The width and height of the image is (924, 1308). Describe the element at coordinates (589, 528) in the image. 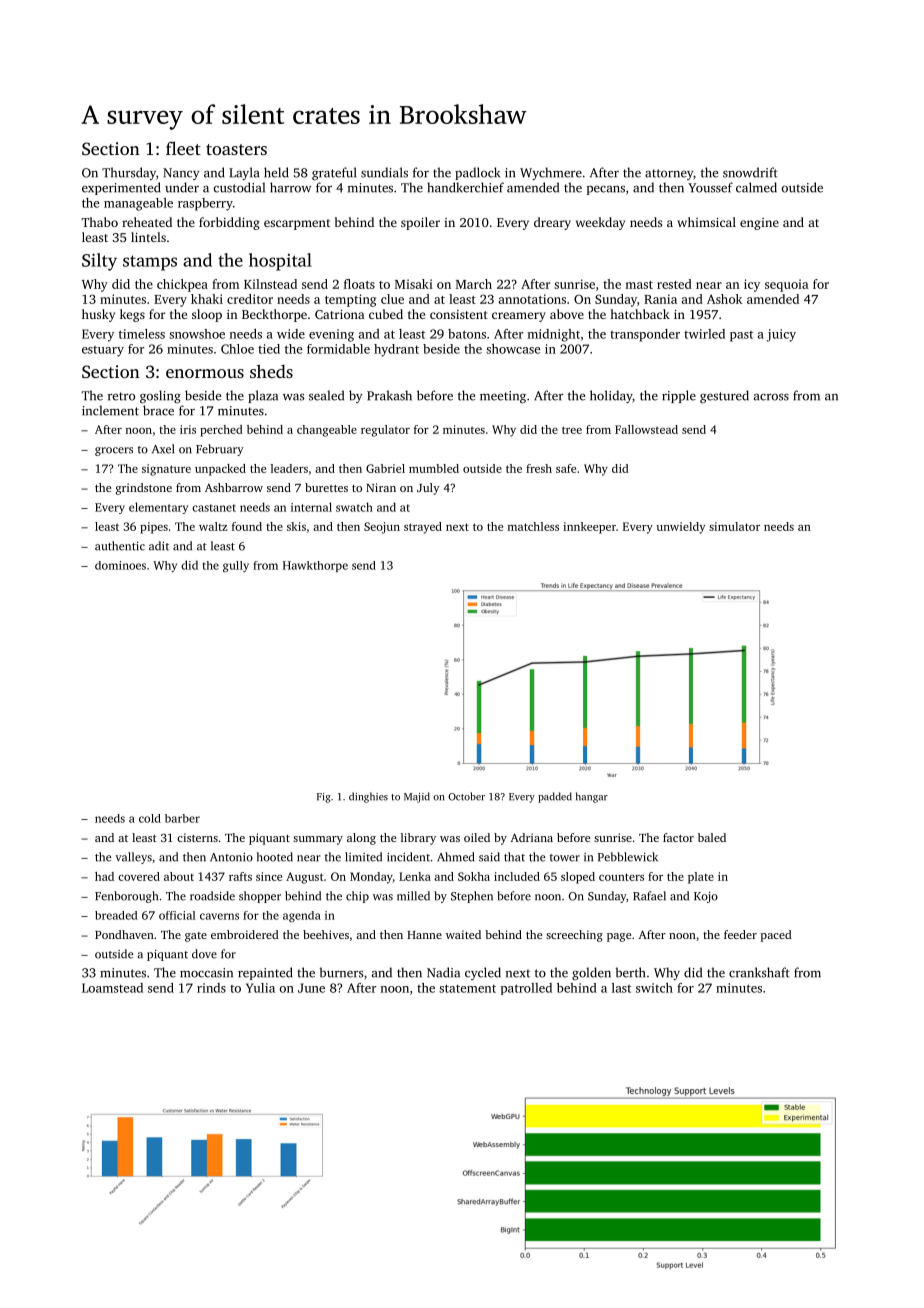

I see `innkeeper` at that location.
